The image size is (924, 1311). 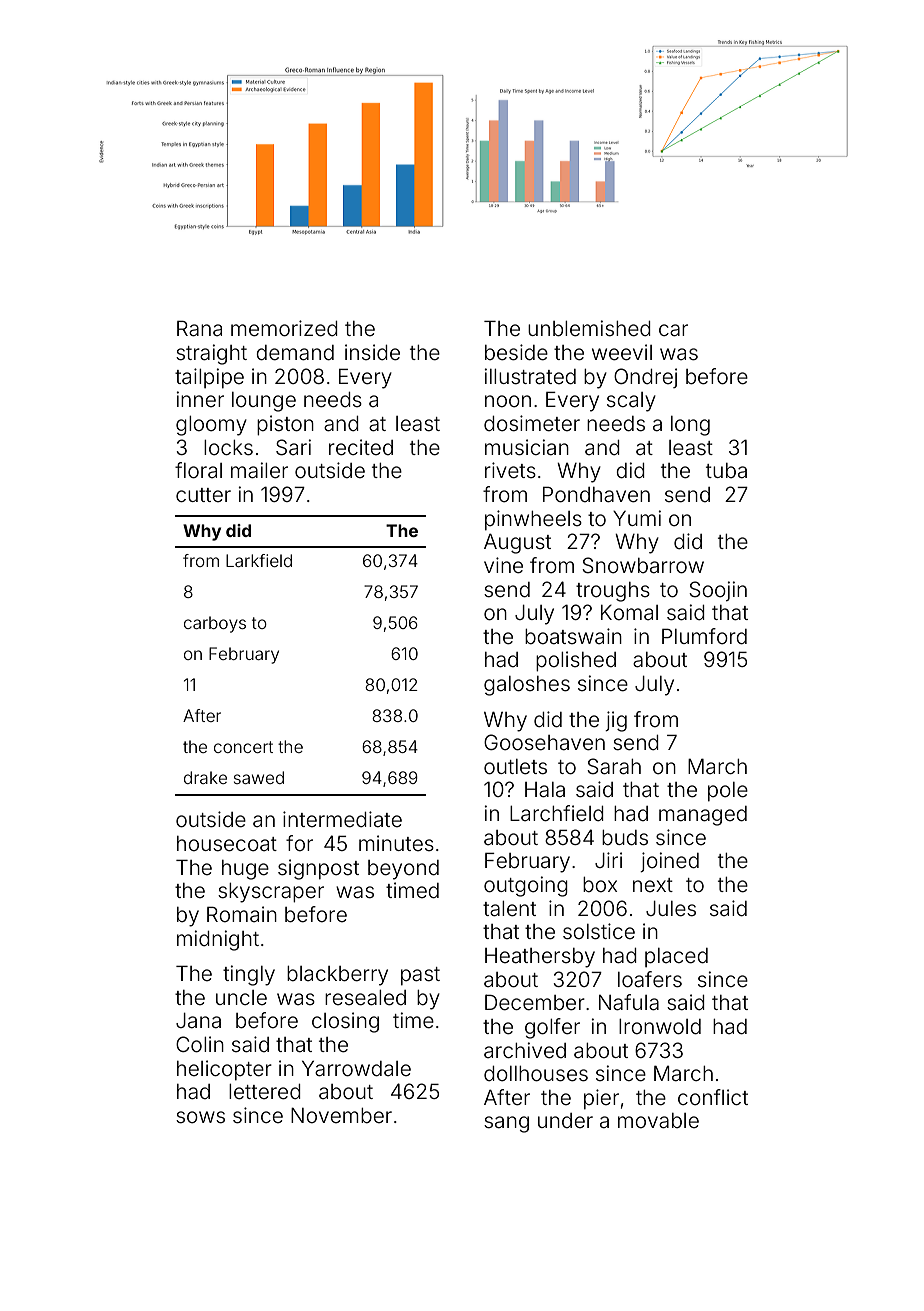 I want to click on cutter, so click(x=203, y=495).
